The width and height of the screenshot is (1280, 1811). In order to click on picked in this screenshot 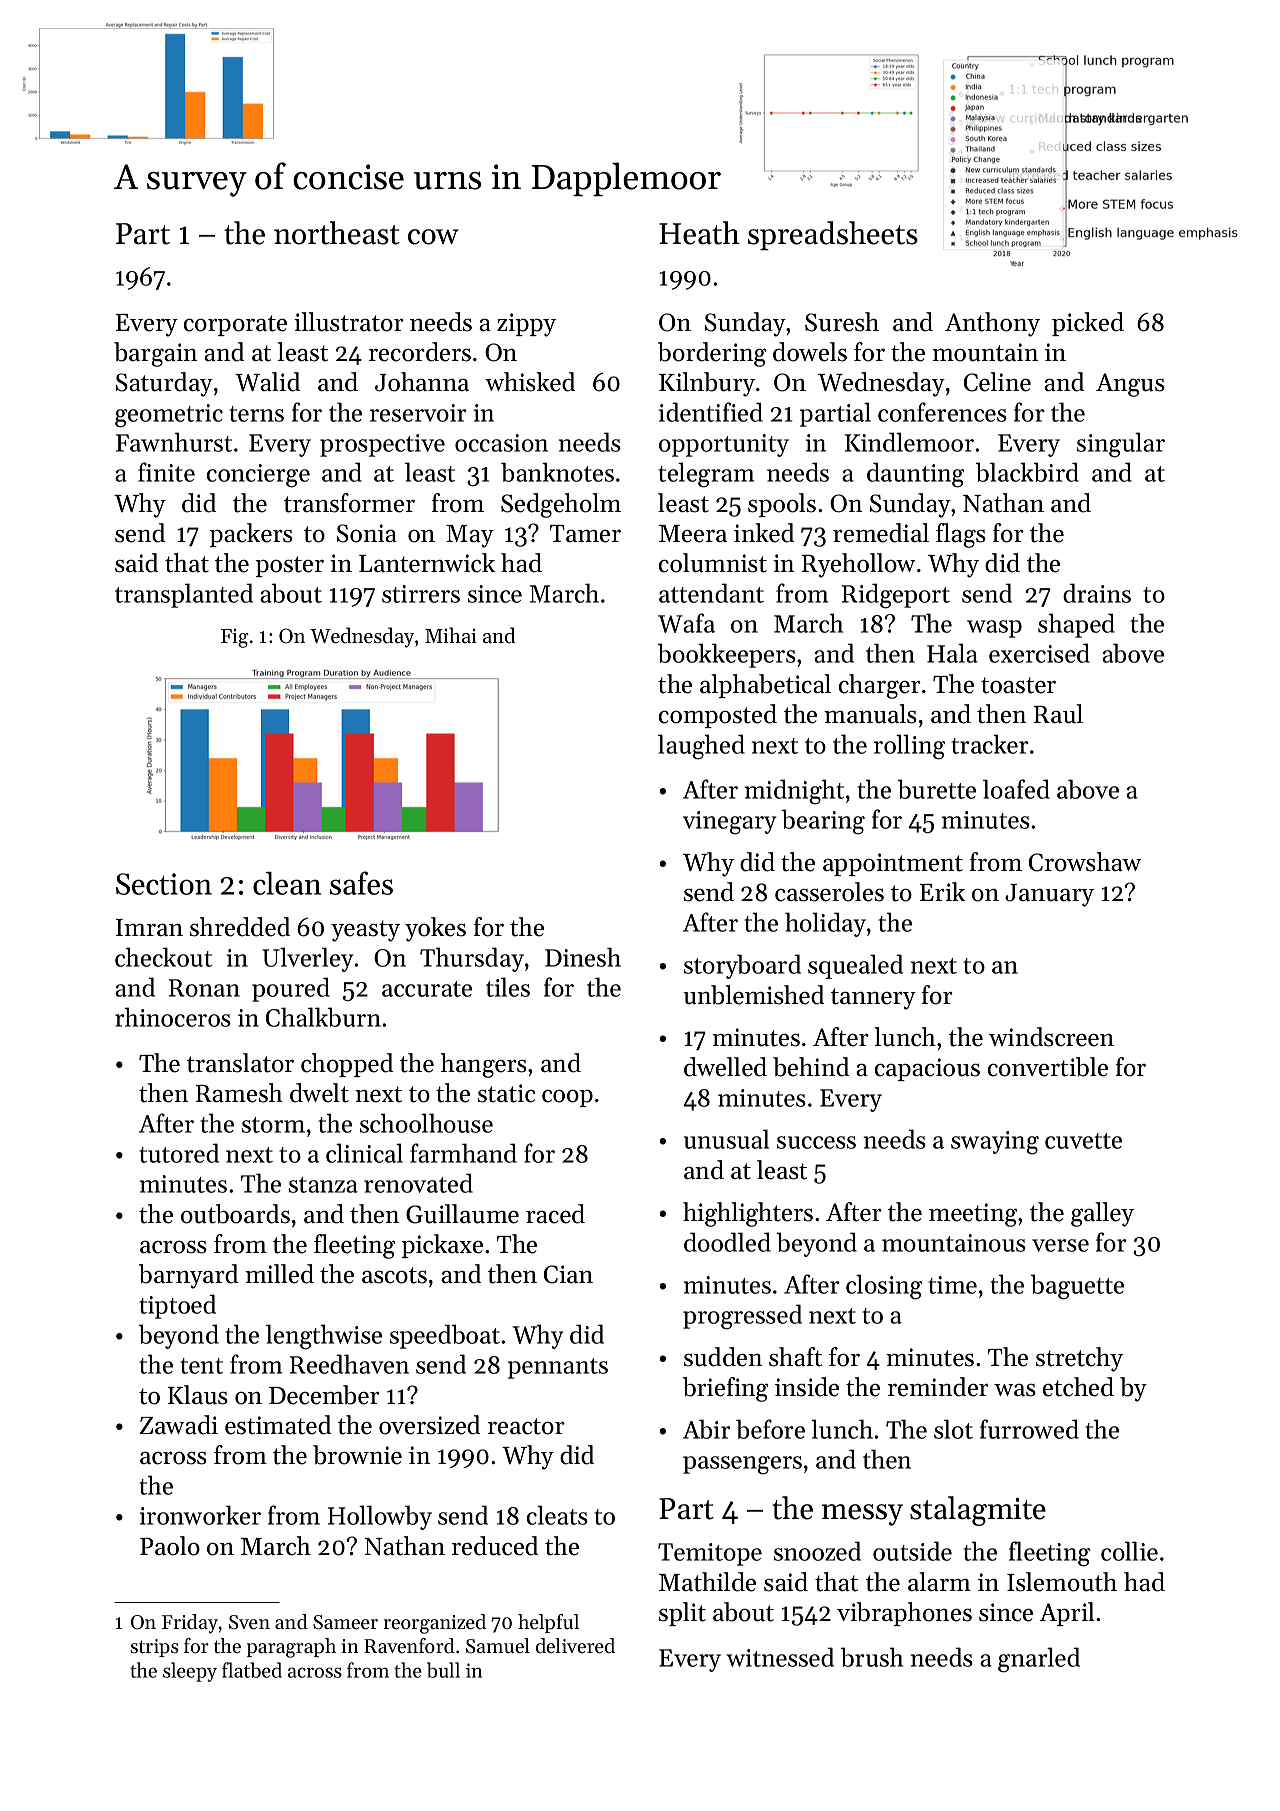, I will do `click(1088, 324)`.
